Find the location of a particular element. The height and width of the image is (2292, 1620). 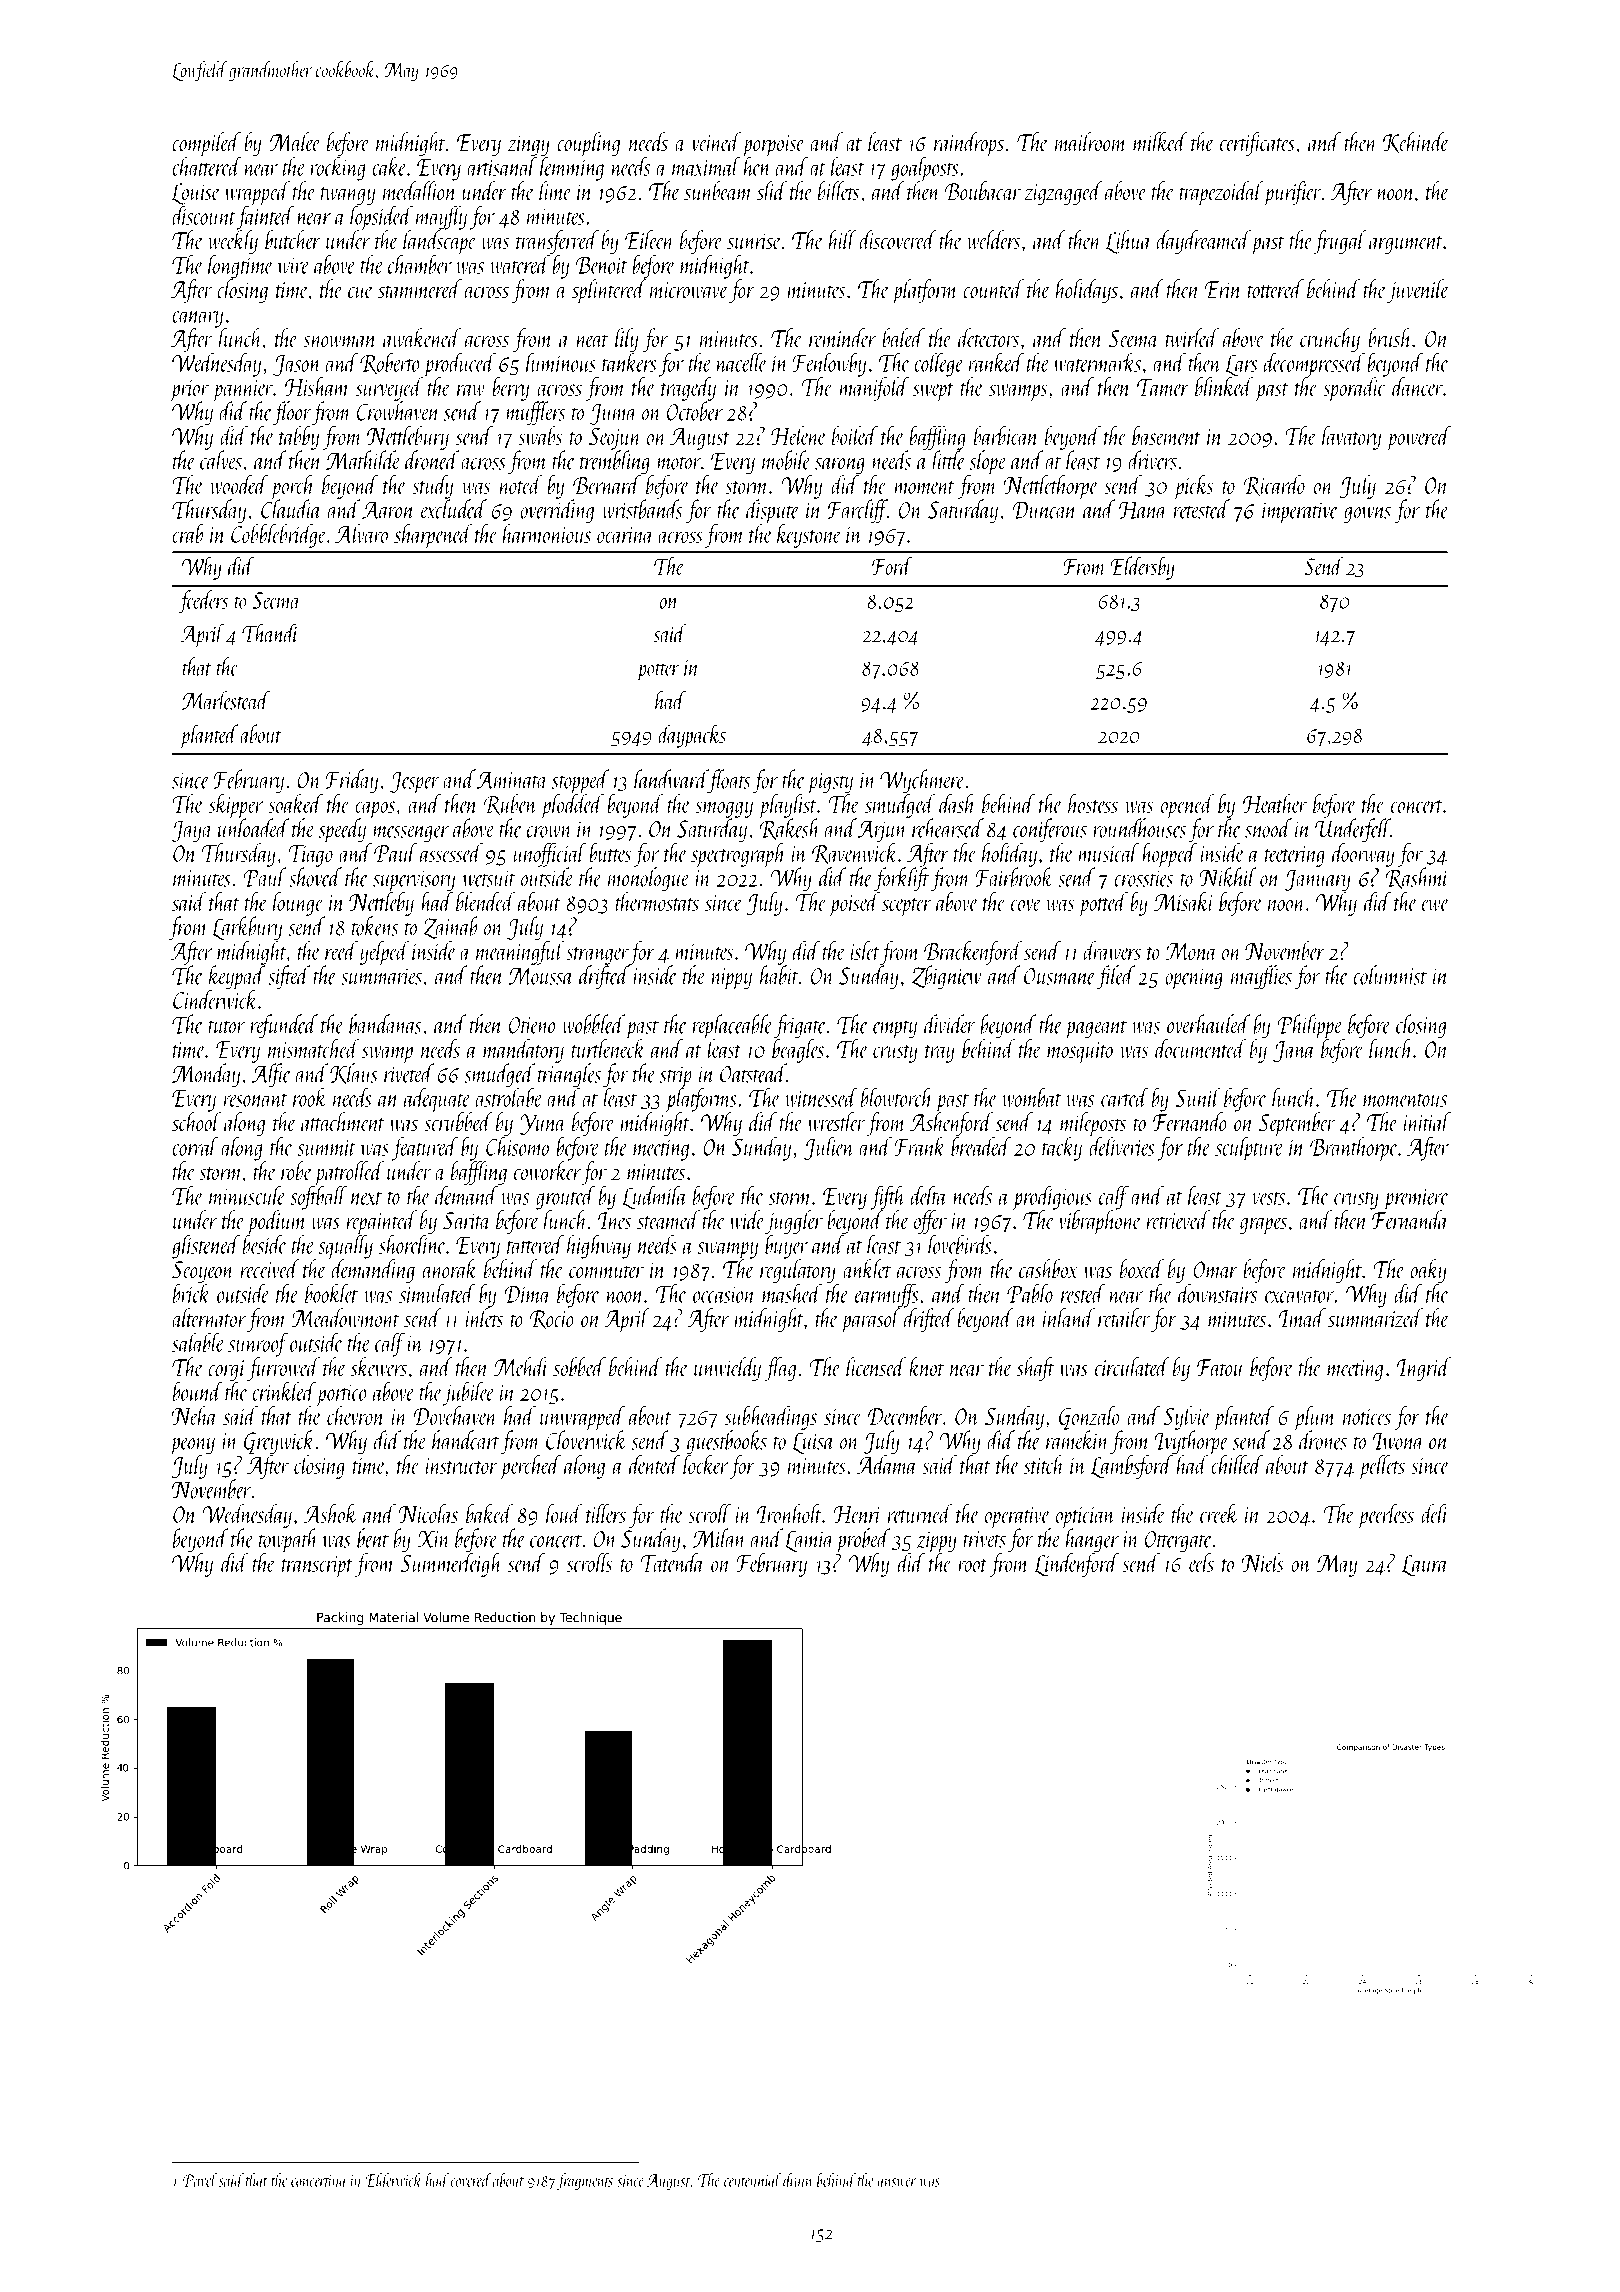

unwieldy is located at coordinates (727, 1369).
